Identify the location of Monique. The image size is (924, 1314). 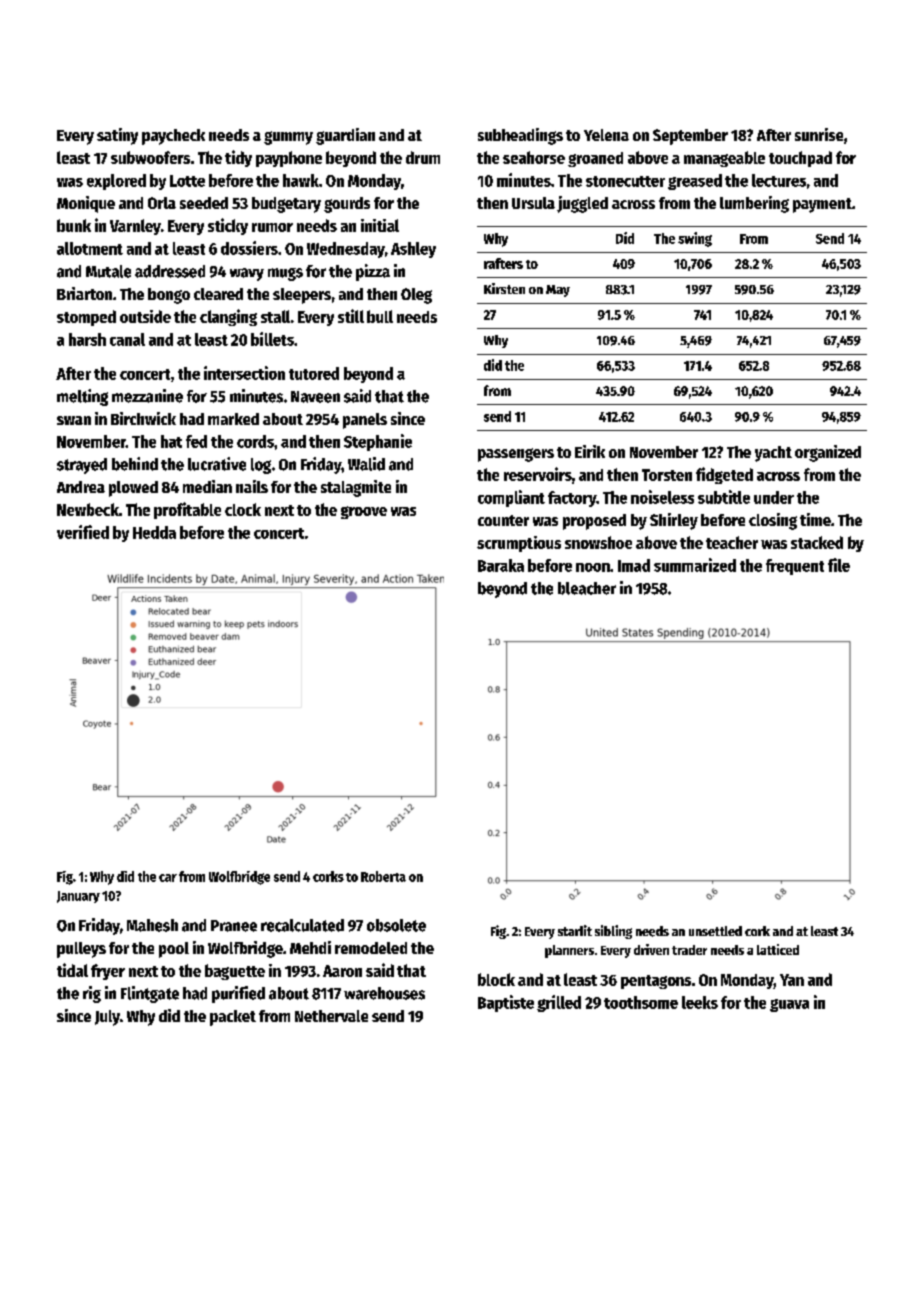
(86, 204).
